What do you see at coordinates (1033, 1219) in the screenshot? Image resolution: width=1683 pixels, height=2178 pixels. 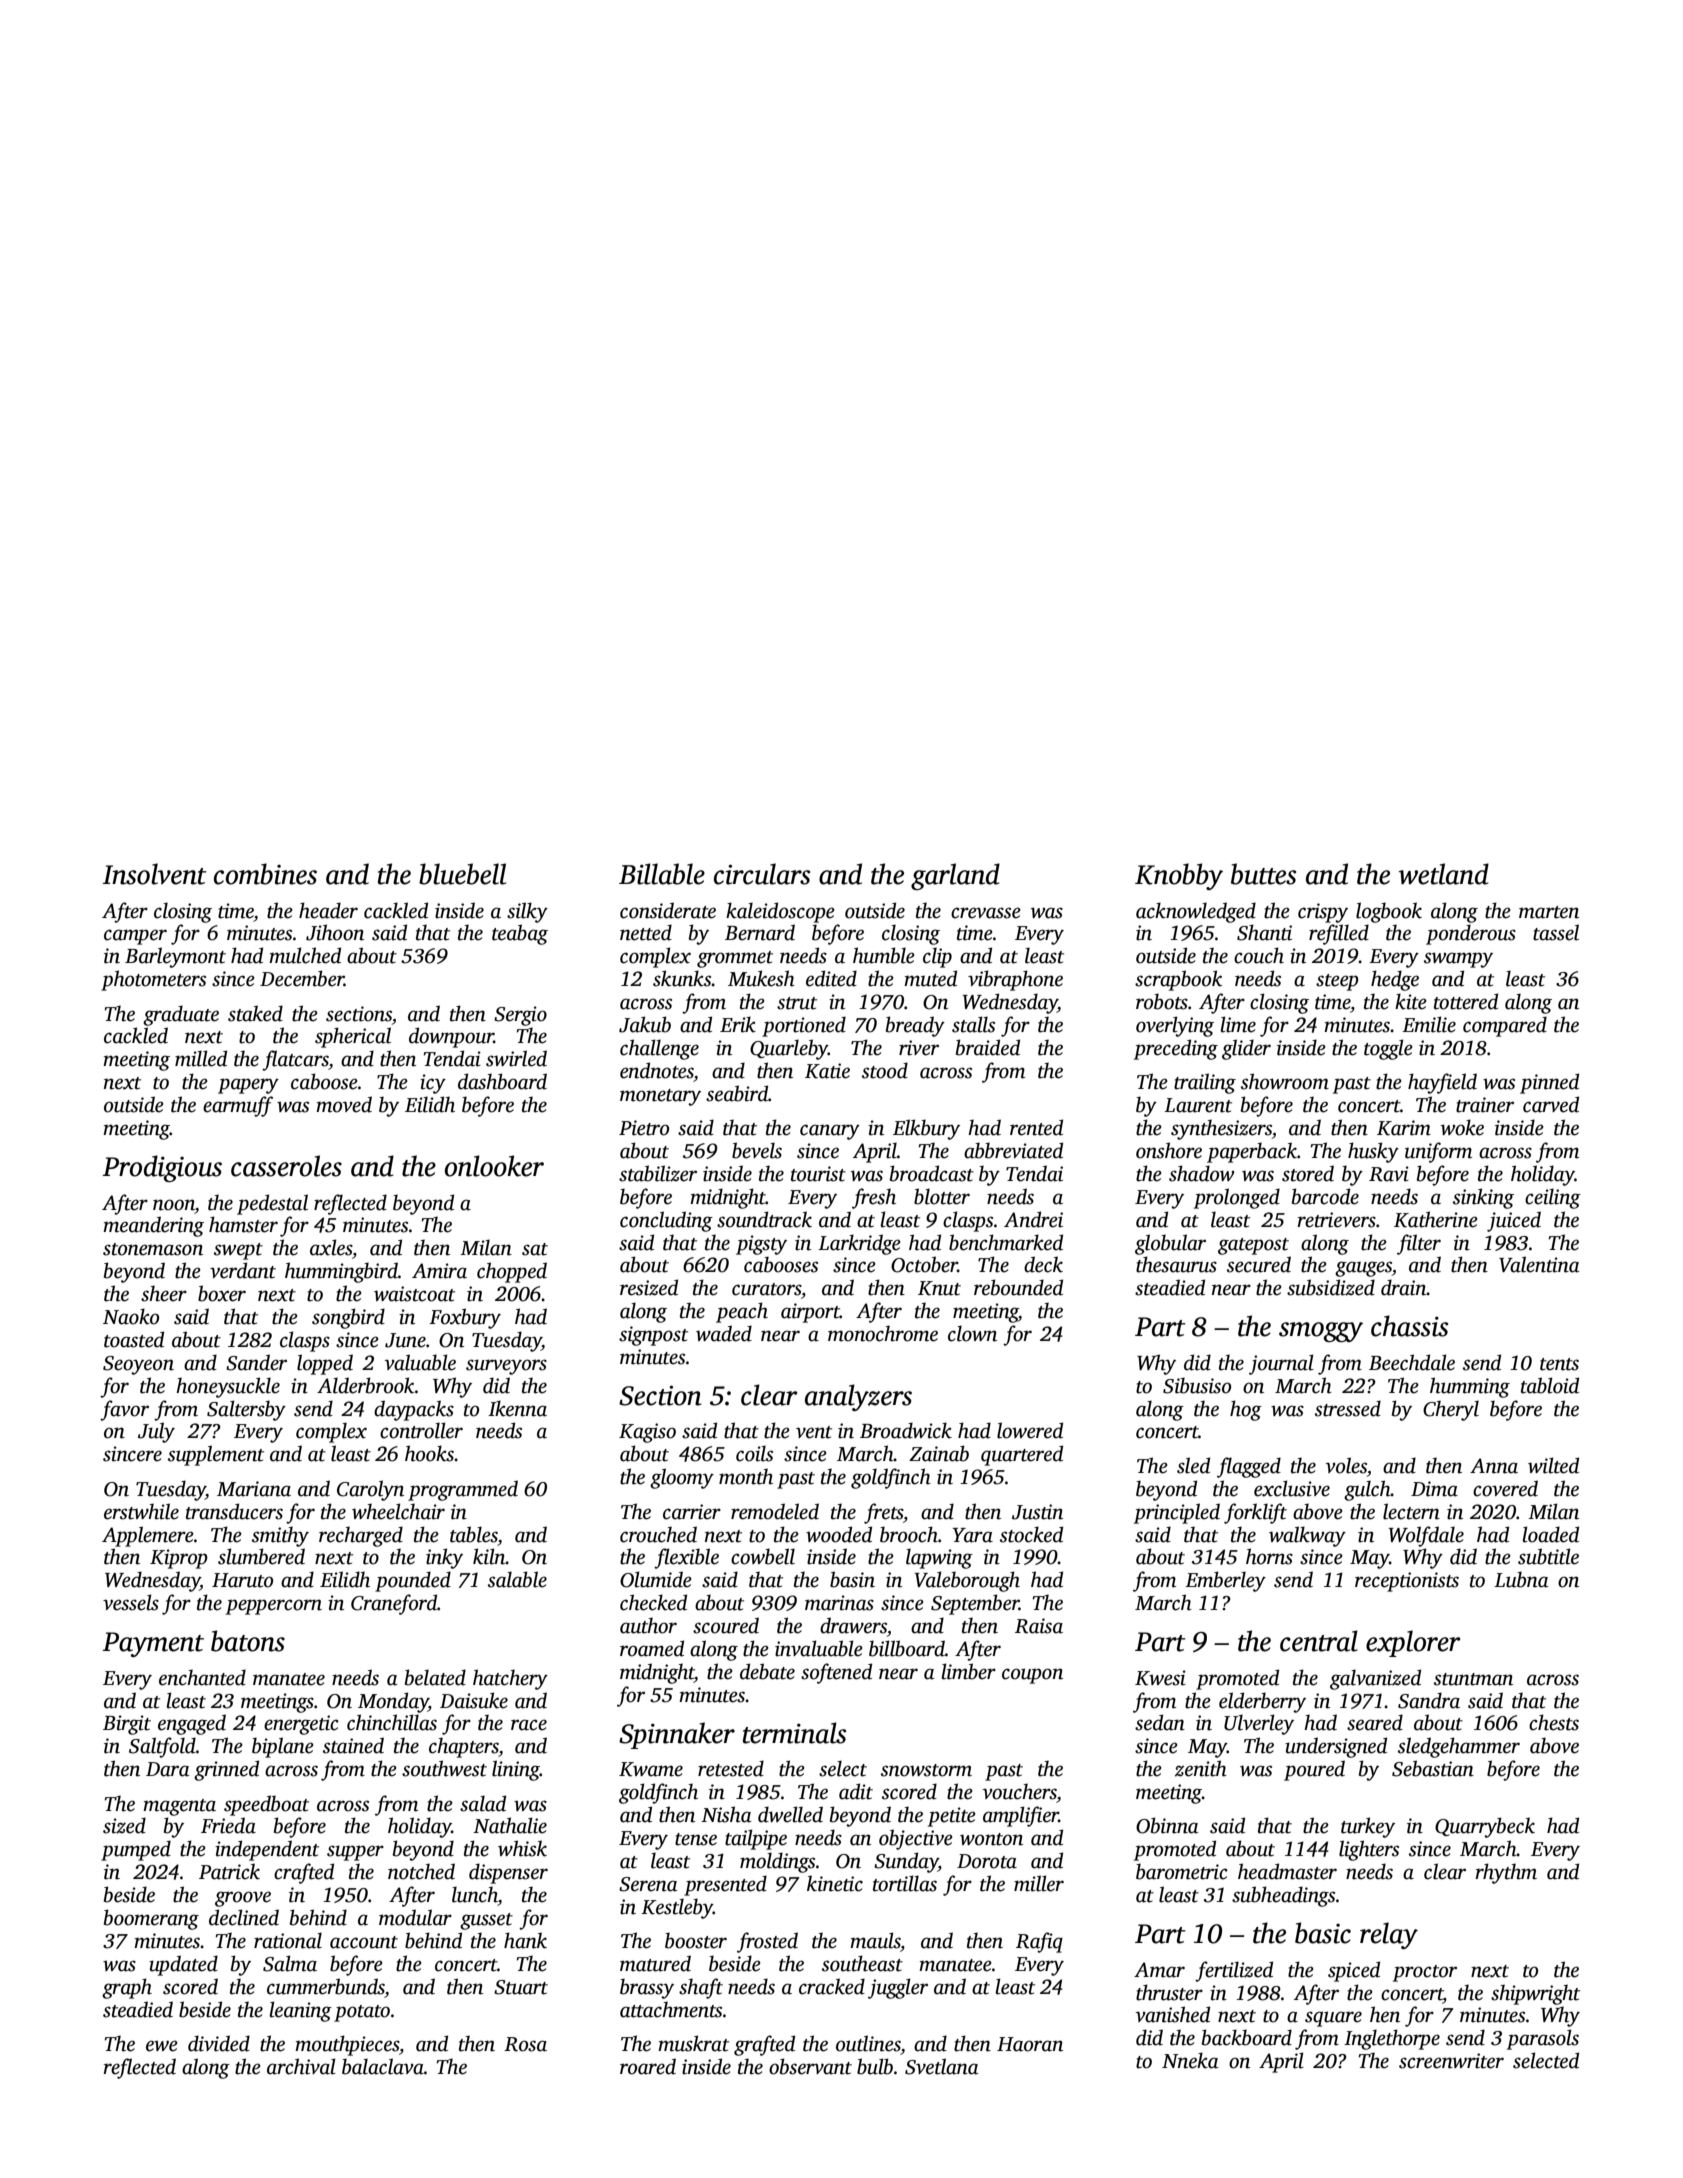 I see `Andrei` at bounding box center [1033, 1219].
